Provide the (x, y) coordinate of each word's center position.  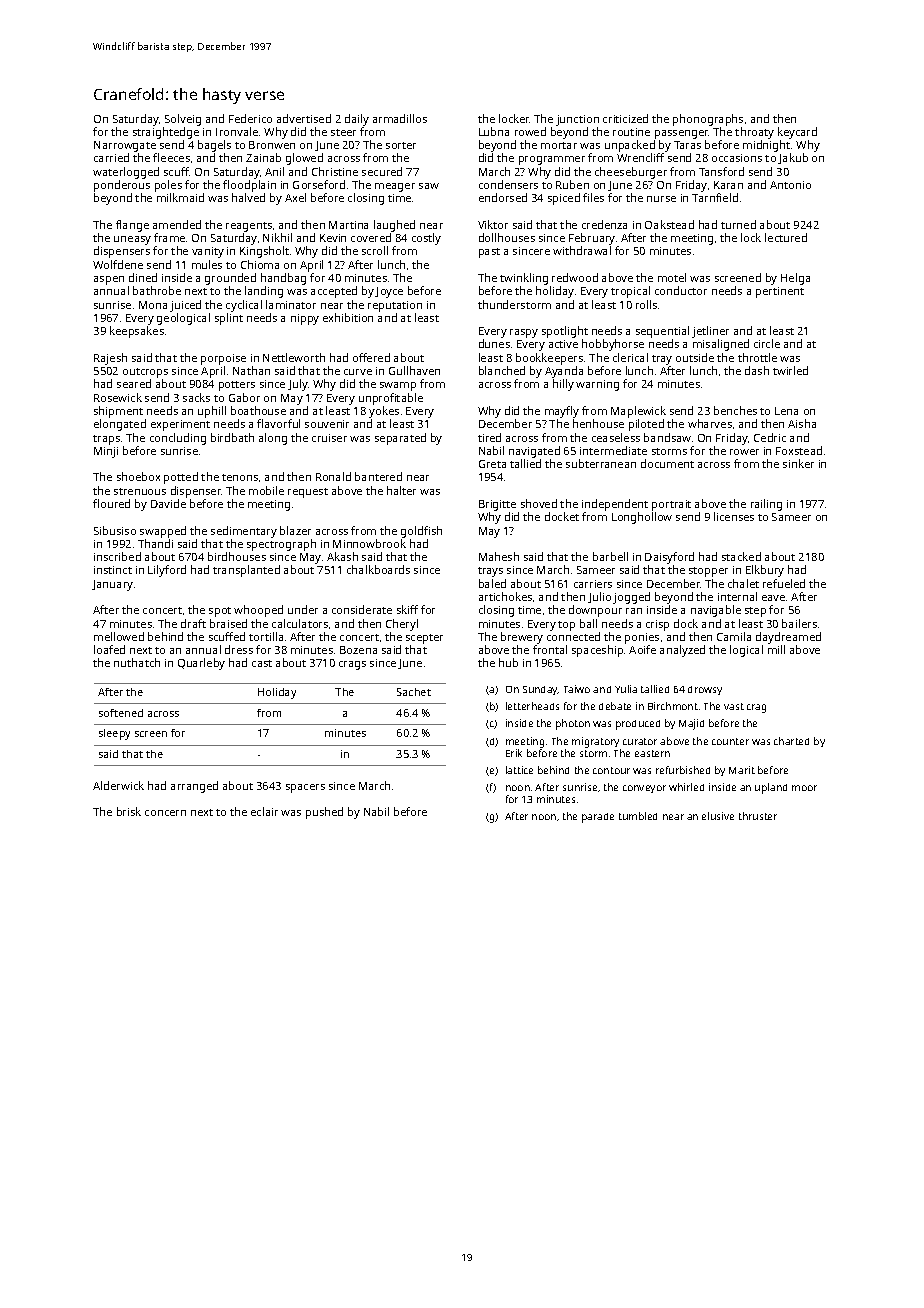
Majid (691, 724)
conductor (681, 290)
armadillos (400, 118)
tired (489, 437)
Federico (250, 118)
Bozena (358, 650)
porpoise (223, 359)
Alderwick (118, 785)
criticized (625, 118)
